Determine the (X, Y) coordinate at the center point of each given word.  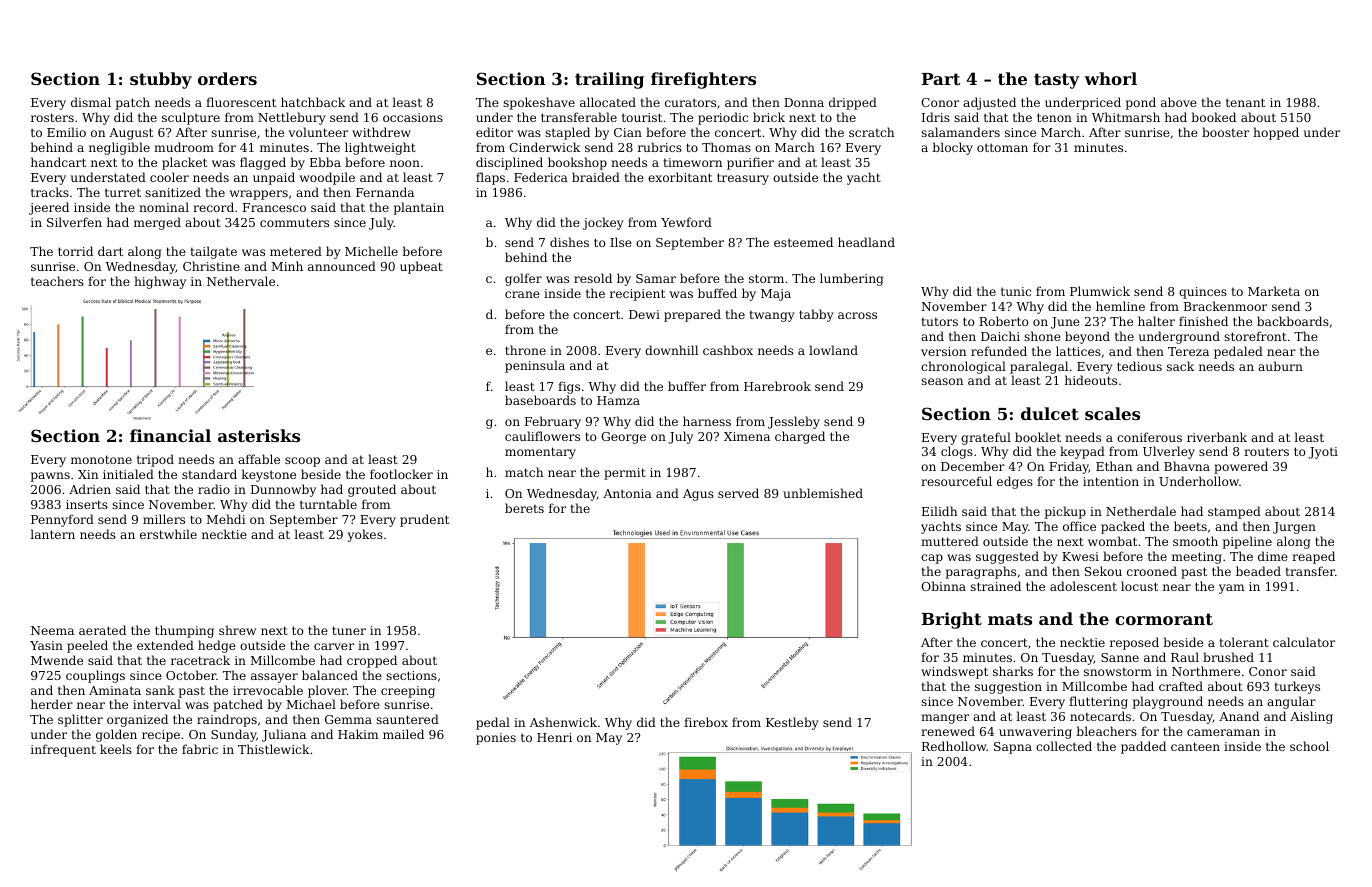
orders (227, 78)
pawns (50, 477)
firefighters (703, 80)
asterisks (259, 435)
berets (524, 508)
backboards (1293, 321)
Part (941, 79)
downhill (671, 350)
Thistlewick (274, 749)
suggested (1007, 557)
